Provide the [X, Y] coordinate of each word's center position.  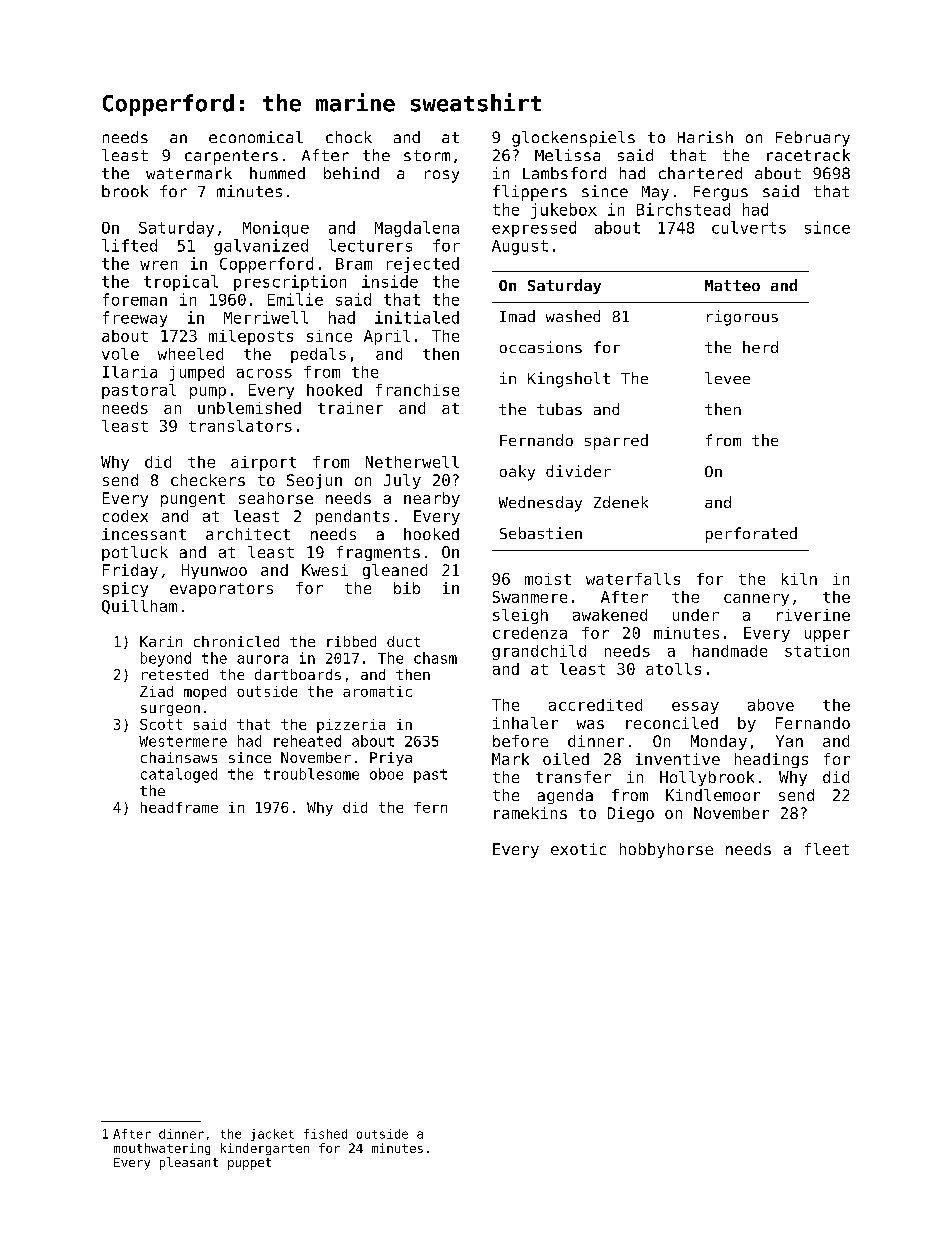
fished [325, 1134]
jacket [272, 1135]
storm [427, 155]
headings [771, 760]
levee [727, 378]
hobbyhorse [666, 850]
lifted [129, 245]
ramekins [530, 813]
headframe [179, 807]
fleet [827, 849]
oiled [566, 759]
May [655, 193]
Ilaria [130, 372]
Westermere [183, 741]
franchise [417, 390]
